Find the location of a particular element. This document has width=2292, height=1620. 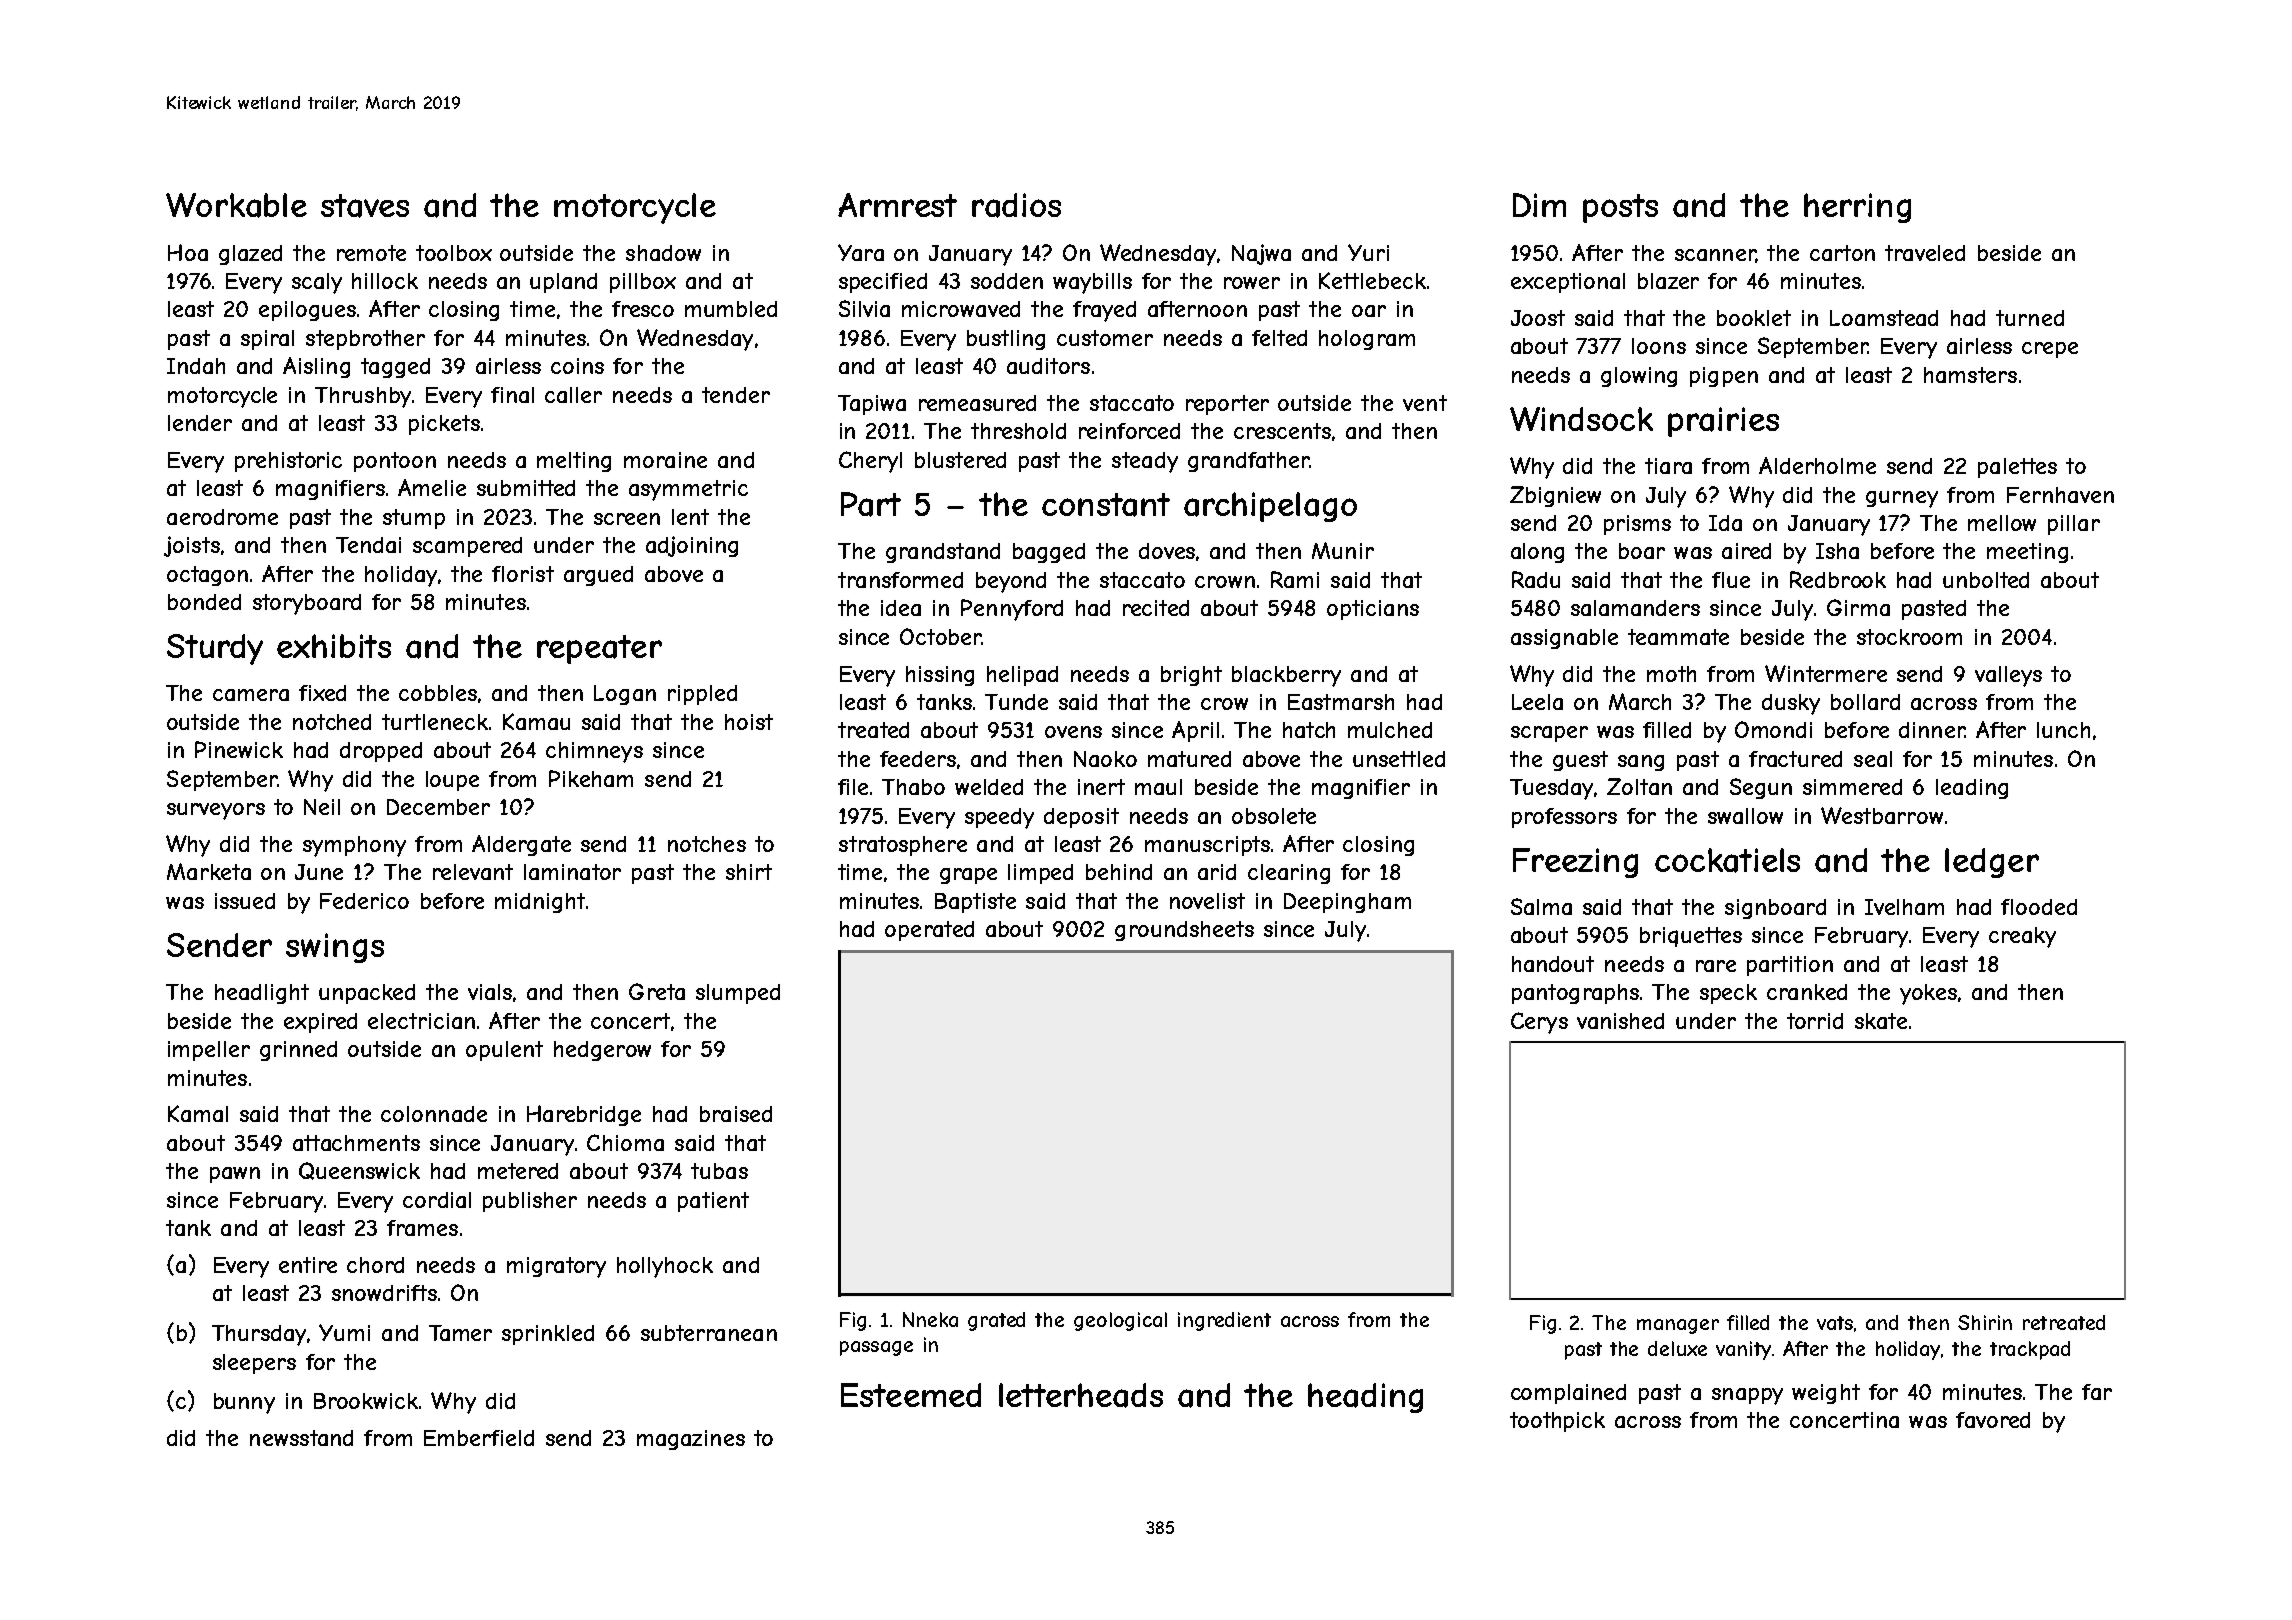

geological is located at coordinates (1120, 1321).
